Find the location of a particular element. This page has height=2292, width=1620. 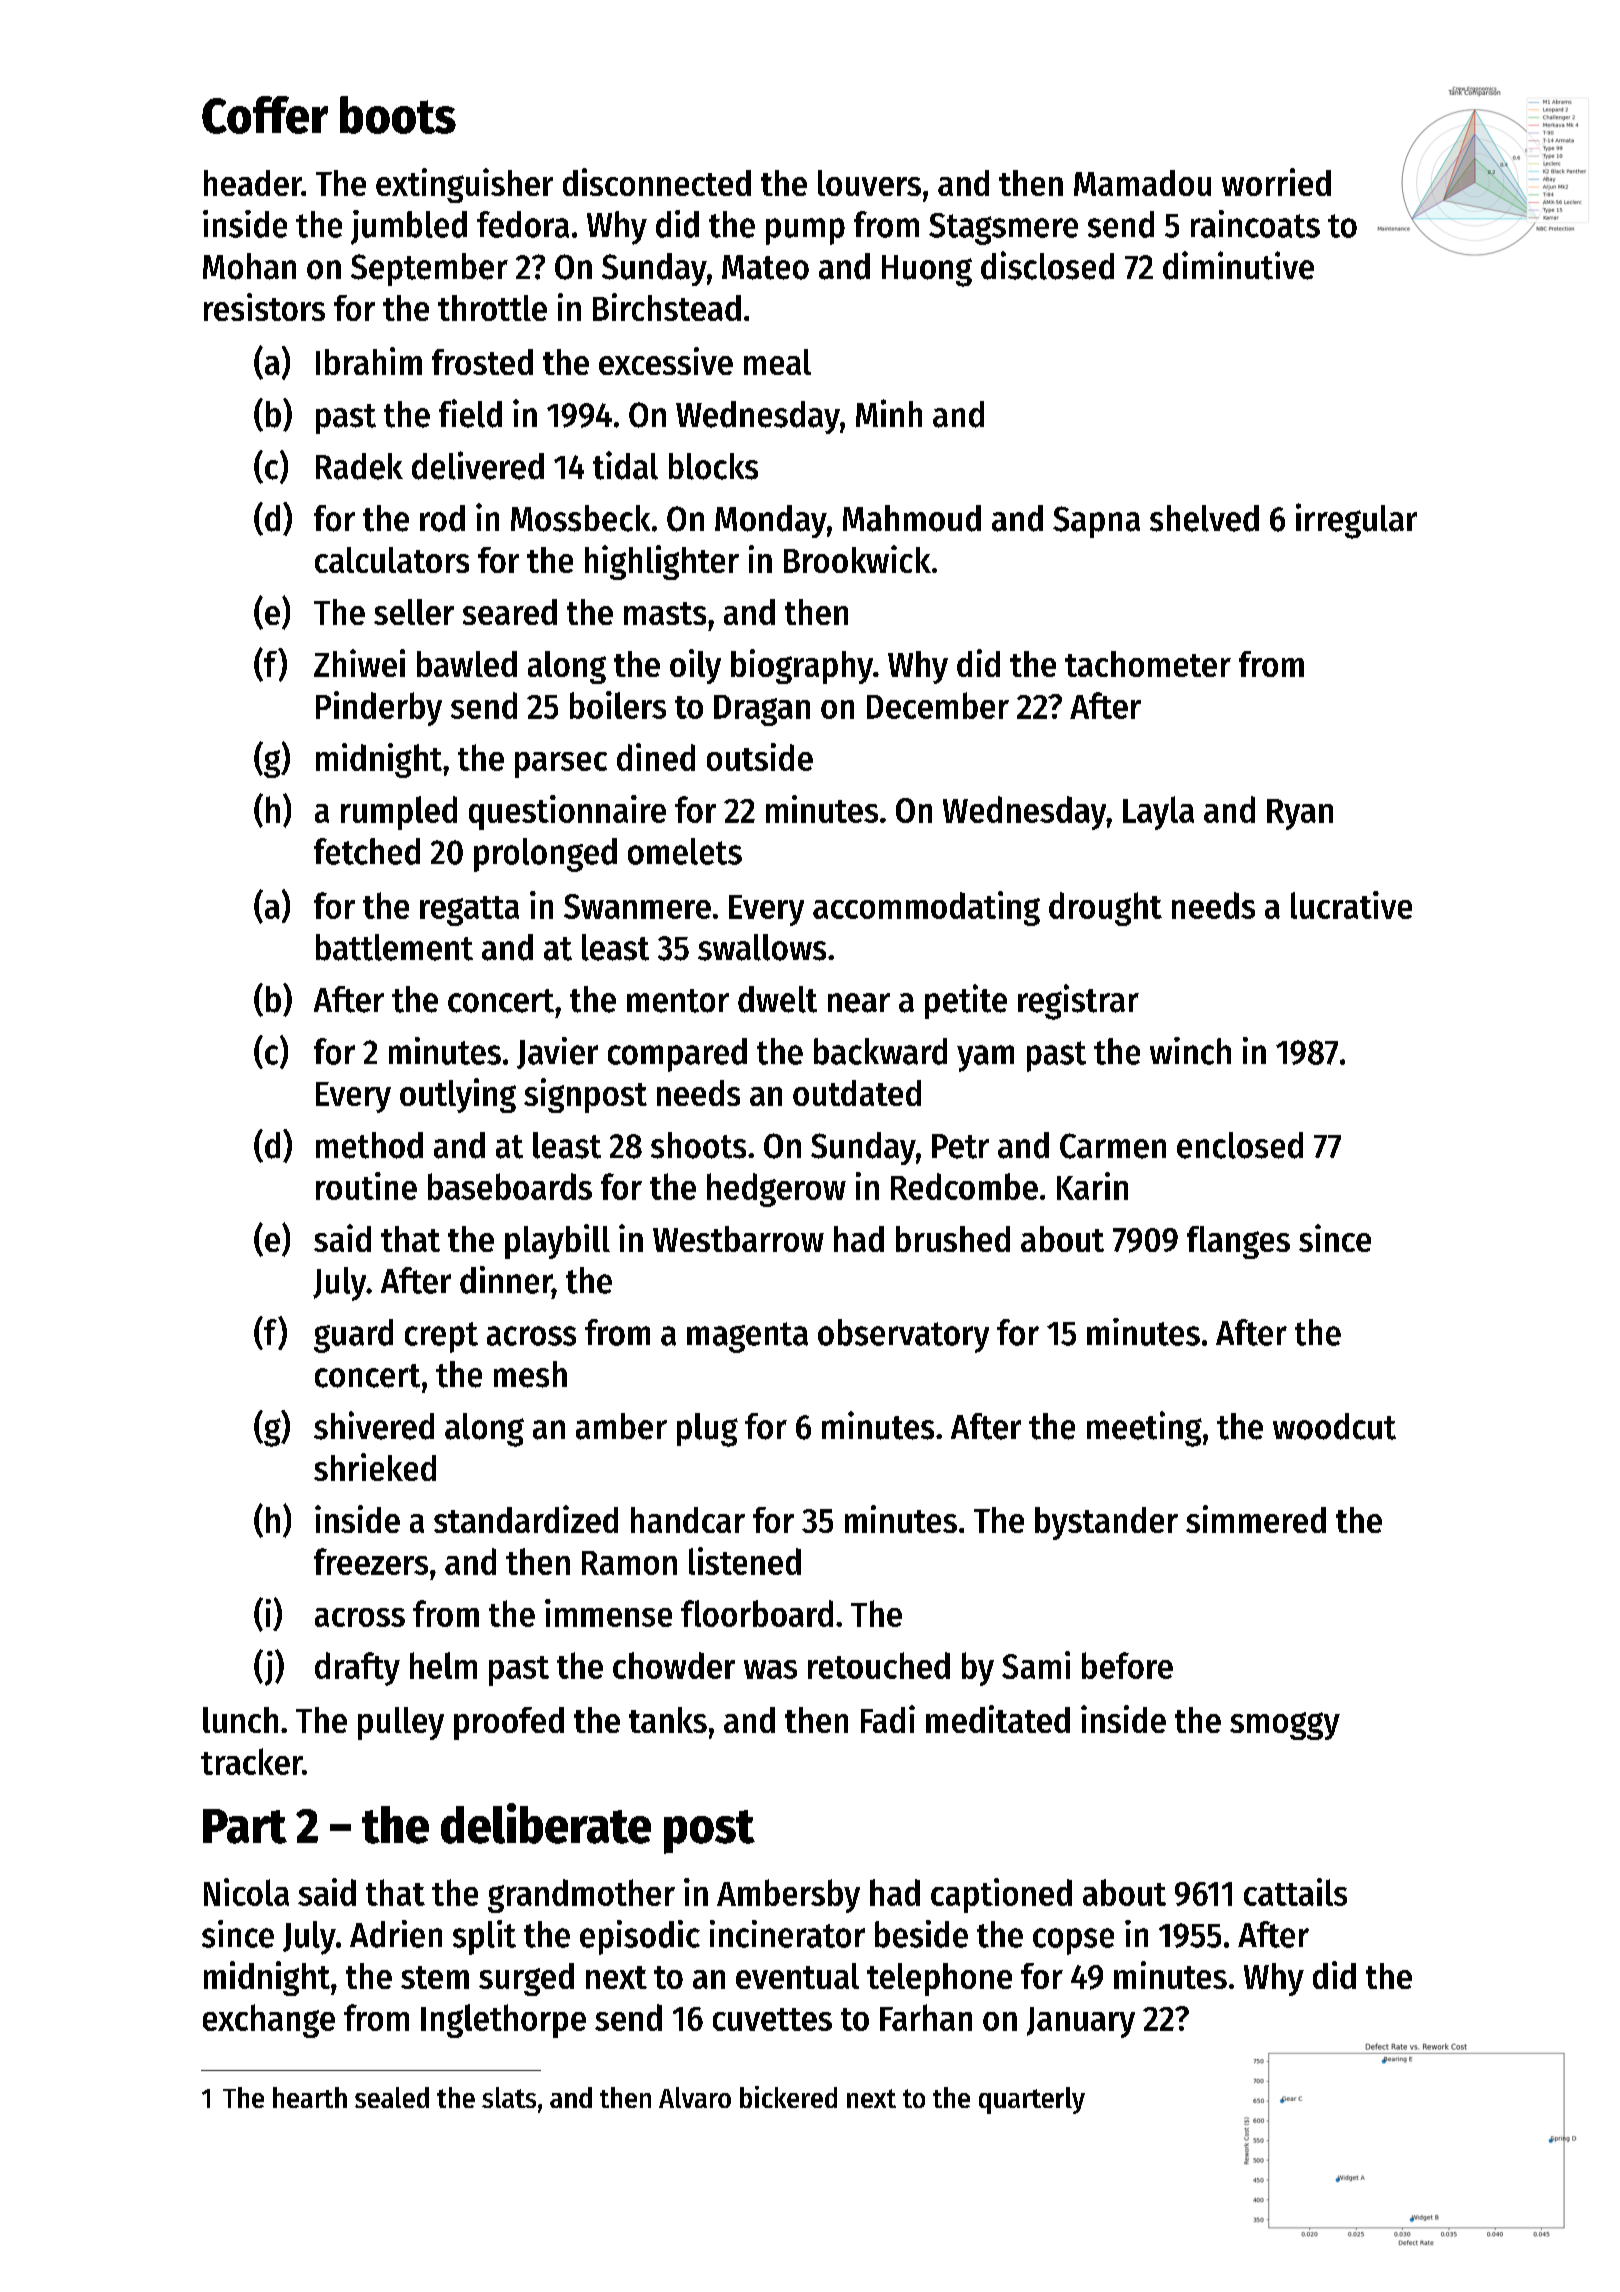

woodcut is located at coordinates (1334, 1426).
